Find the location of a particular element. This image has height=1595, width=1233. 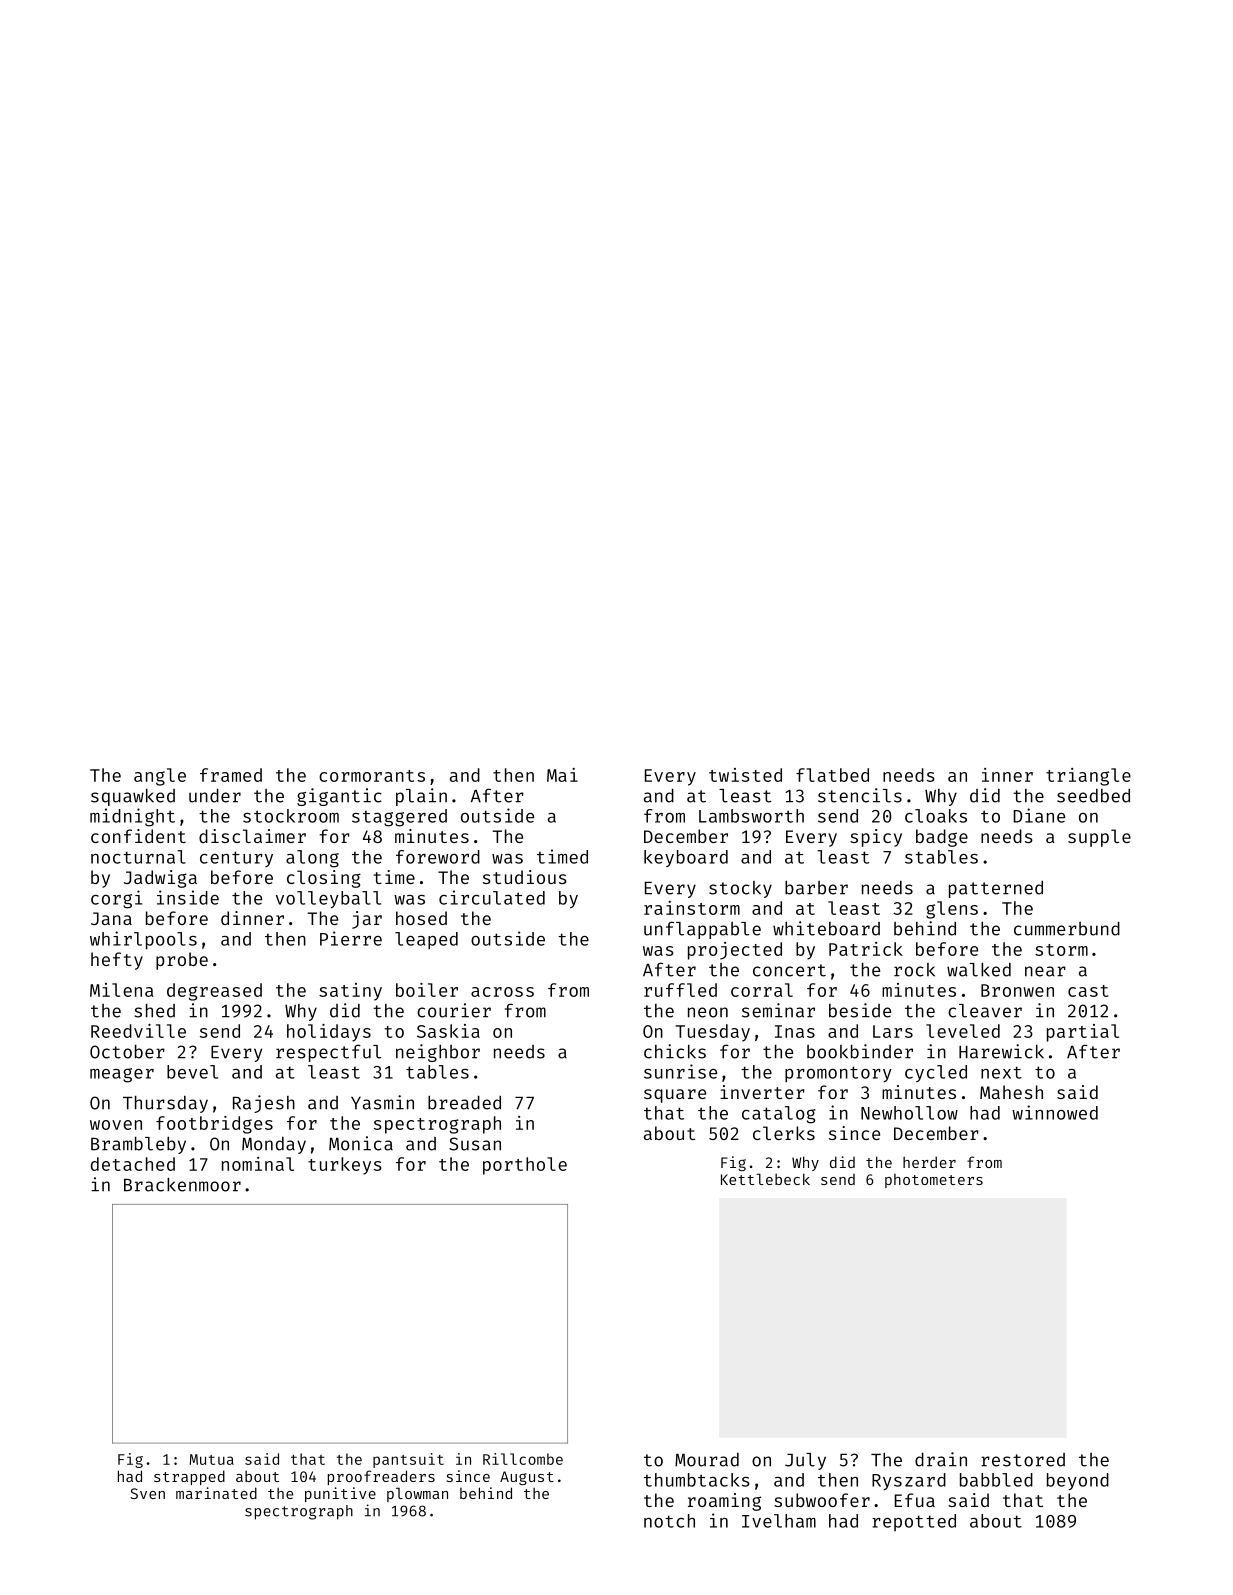

Mai is located at coordinates (562, 775).
